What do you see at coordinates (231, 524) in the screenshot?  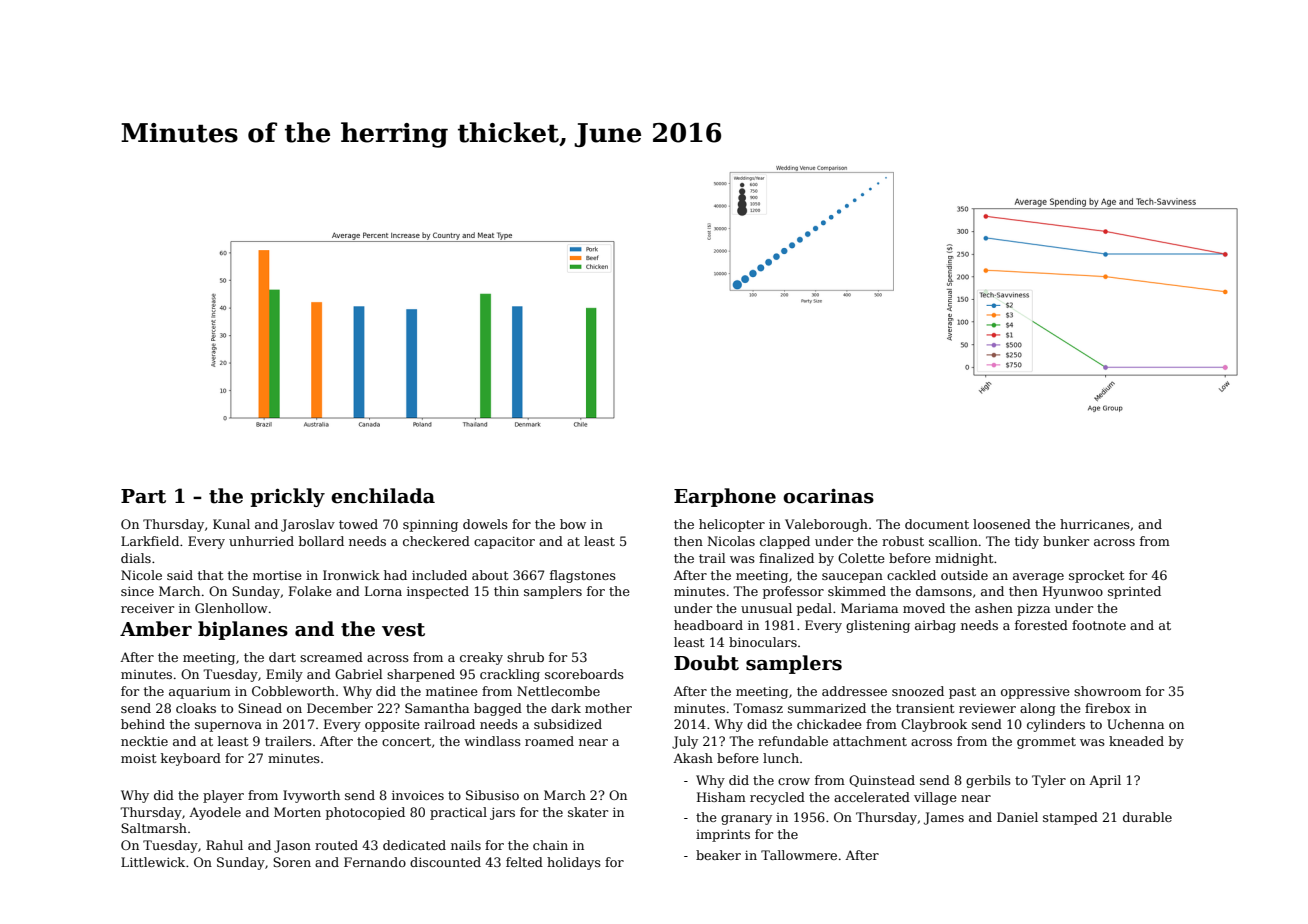 I see `Kunal` at bounding box center [231, 524].
